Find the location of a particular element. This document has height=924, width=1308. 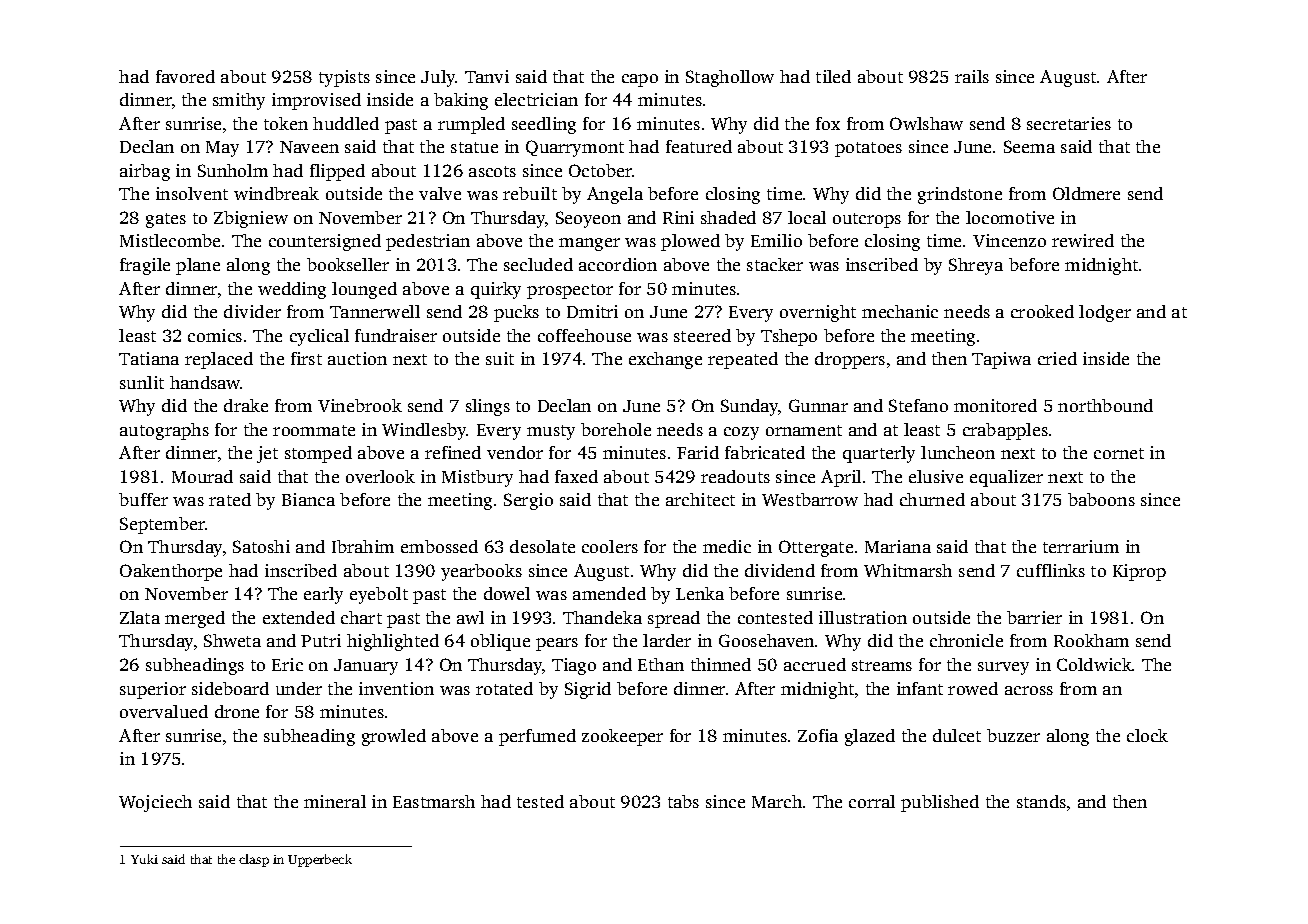

shaded is located at coordinates (728, 217).
